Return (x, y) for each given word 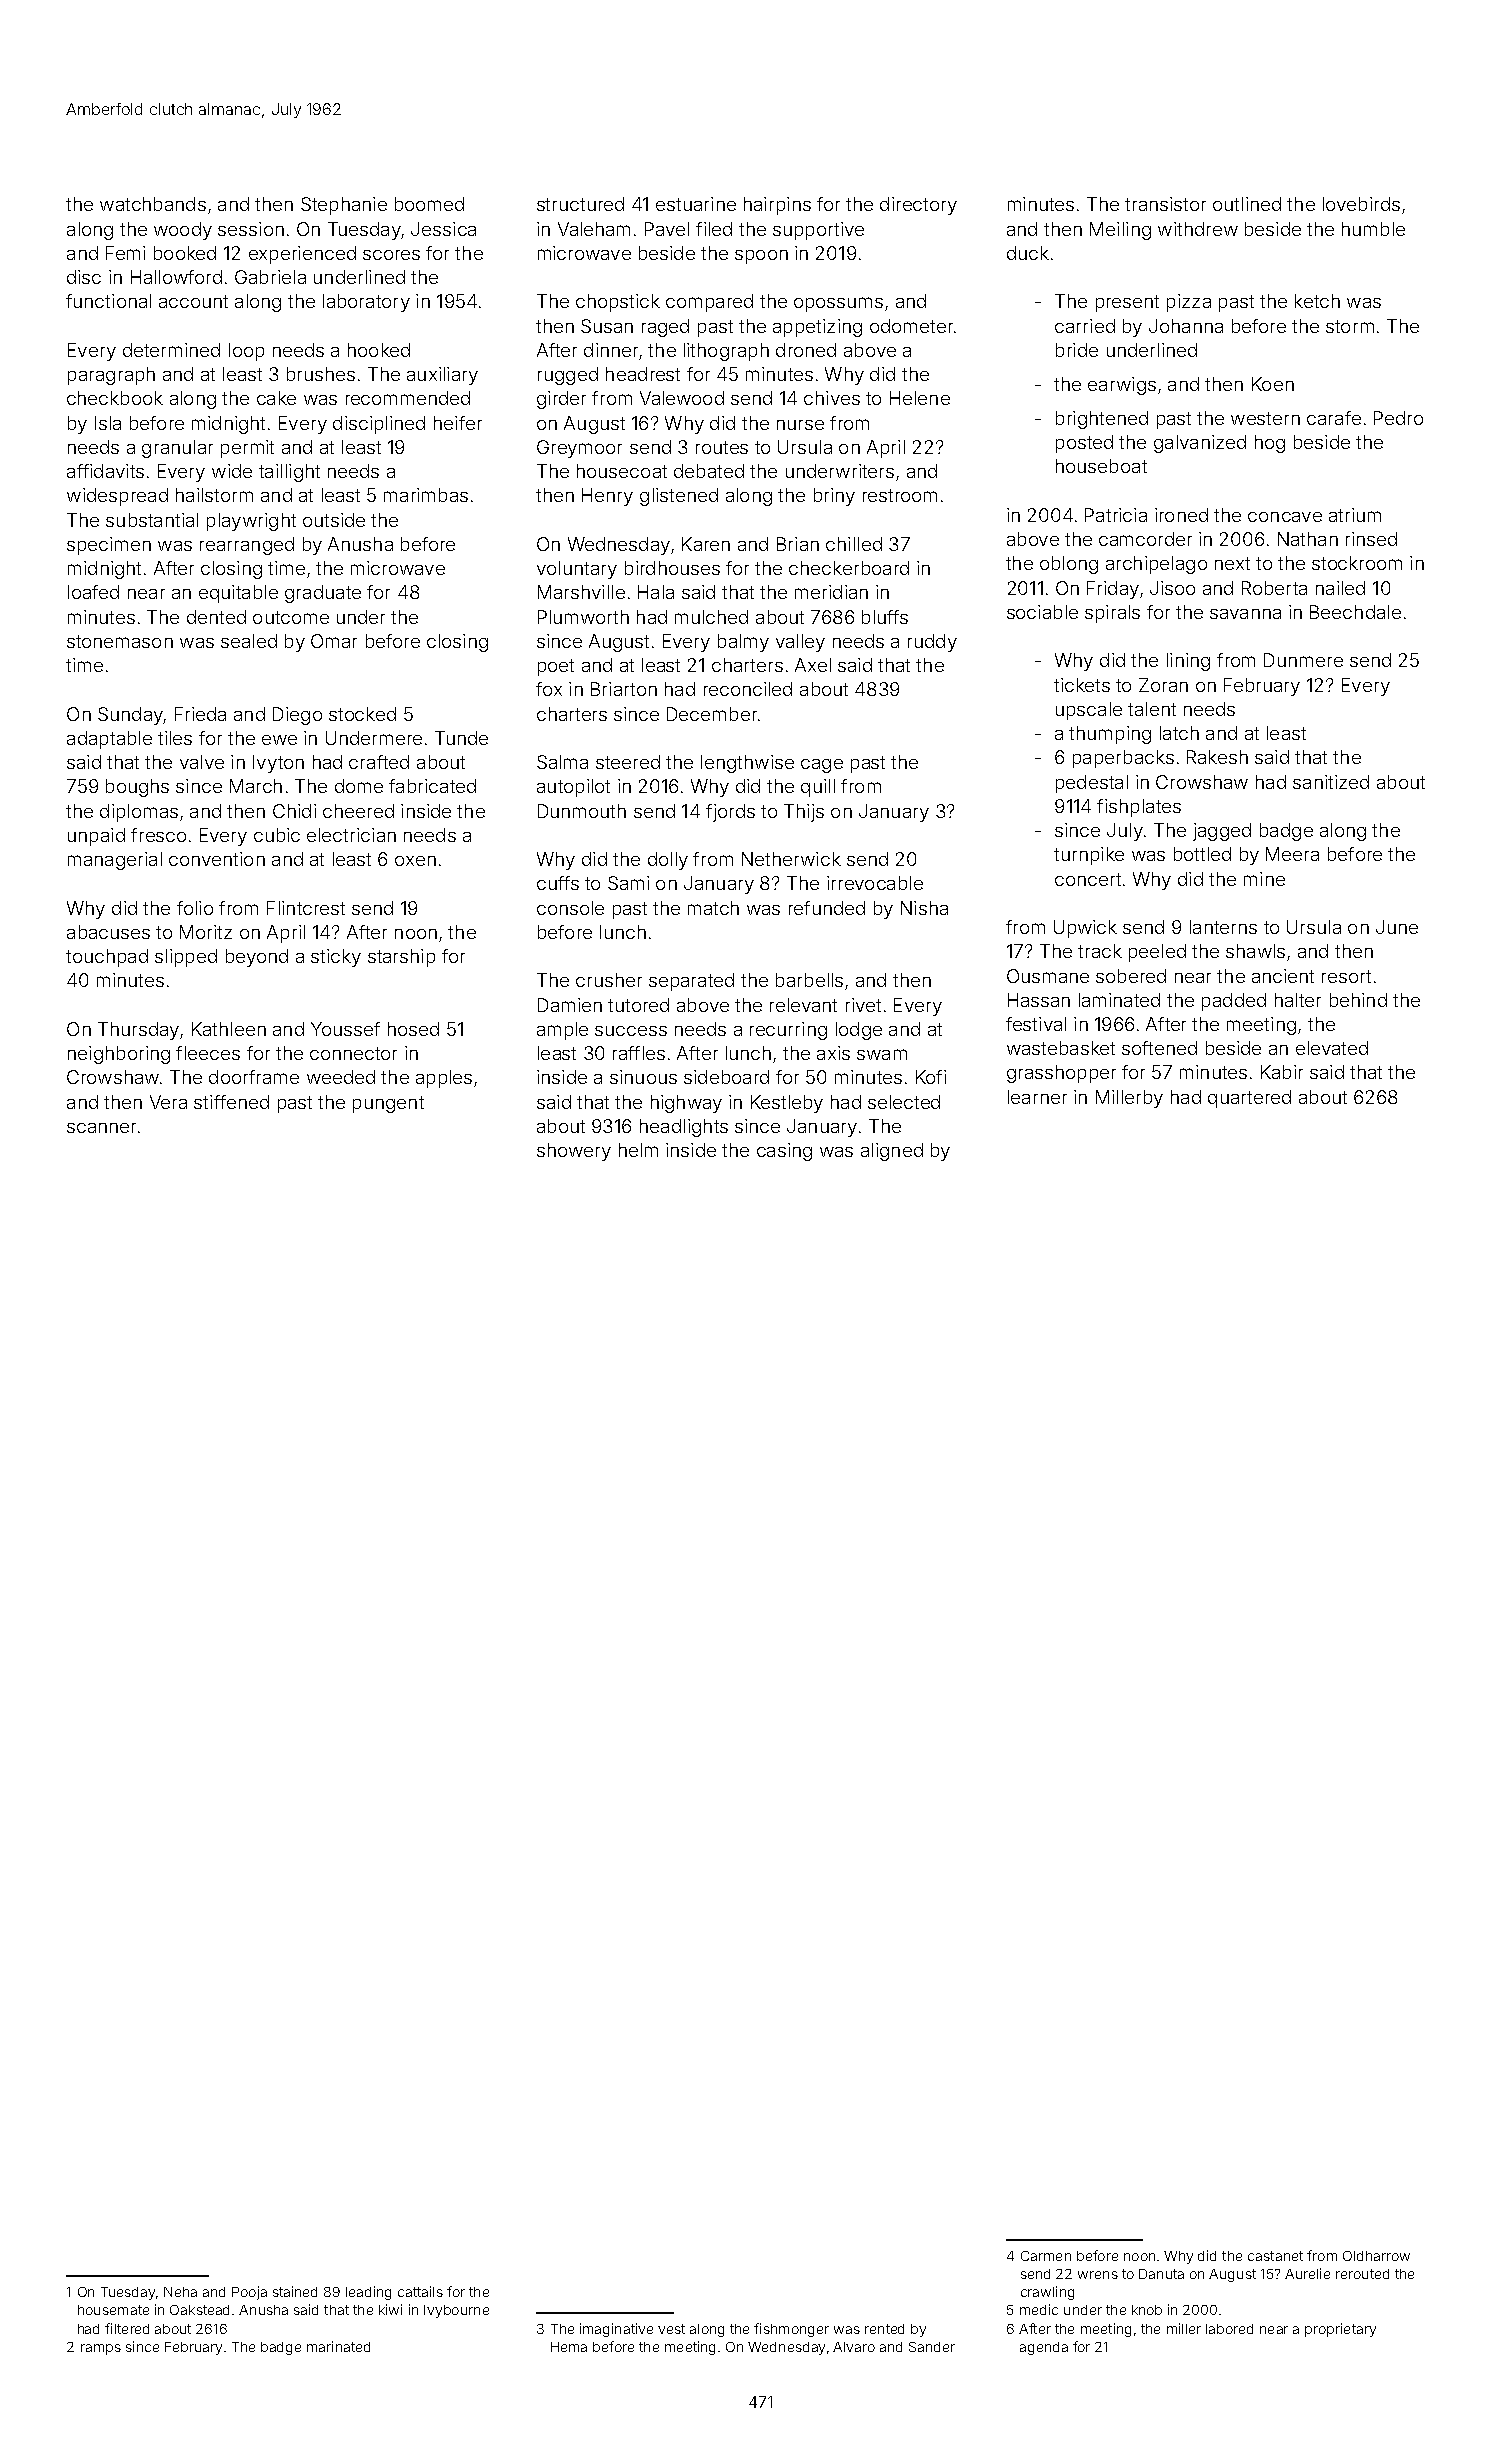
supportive (818, 231)
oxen (415, 861)
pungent (388, 1104)
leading (368, 2293)
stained (295, 2291)
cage (822, 766)
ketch (1317, 301)
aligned (892, 1152)
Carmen (1046, 2256)
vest (671, 2329)
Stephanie (344, 206)
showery (574, 1152)
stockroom (1357, 563)
